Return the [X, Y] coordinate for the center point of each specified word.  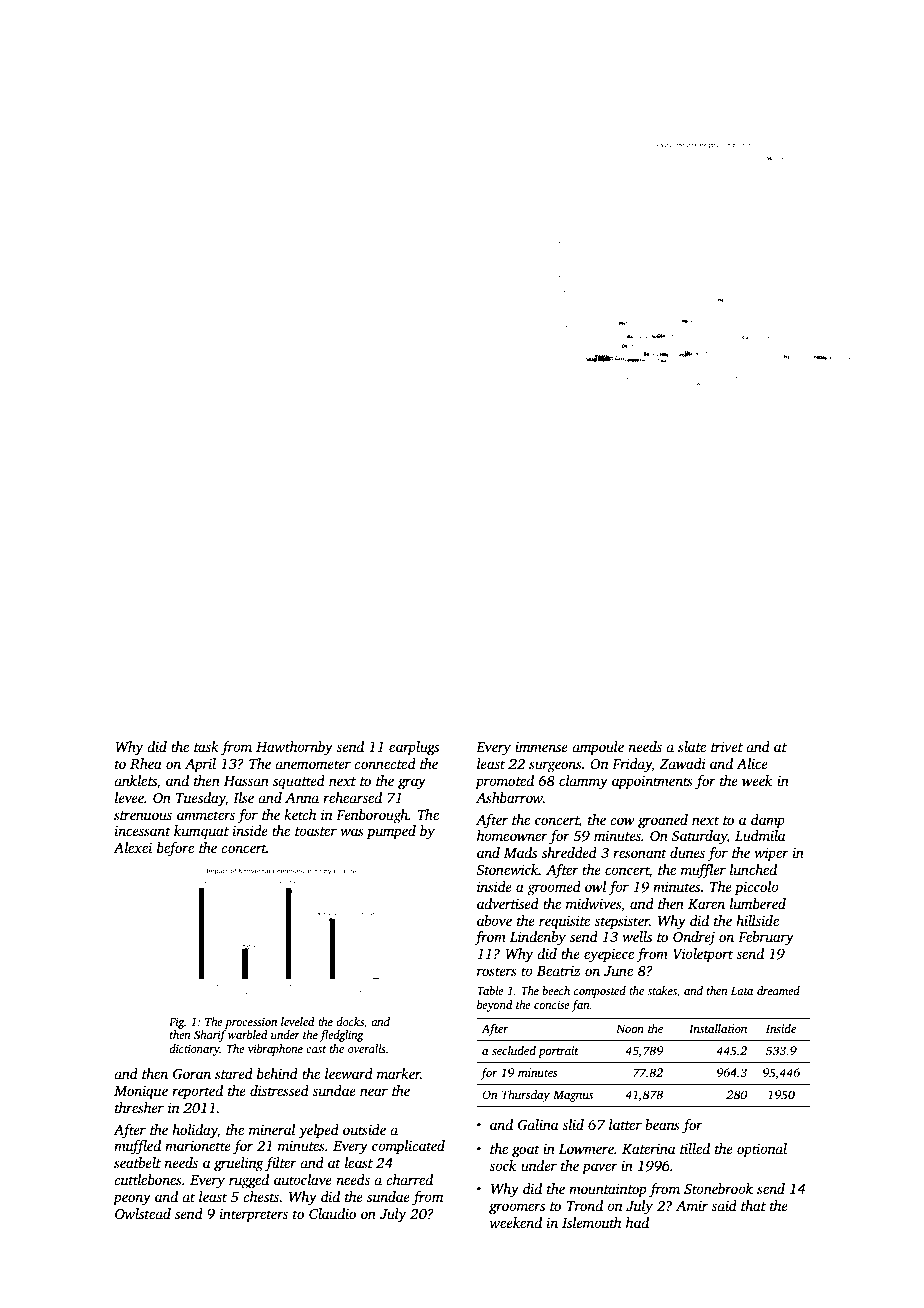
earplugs [414, 748]
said [724, 1205]
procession [251, 1023]
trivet [727, 746]
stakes [662, 990]
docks [350, 1021]
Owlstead [143, 1213]
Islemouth [591, 1222]
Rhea [146, 763]
